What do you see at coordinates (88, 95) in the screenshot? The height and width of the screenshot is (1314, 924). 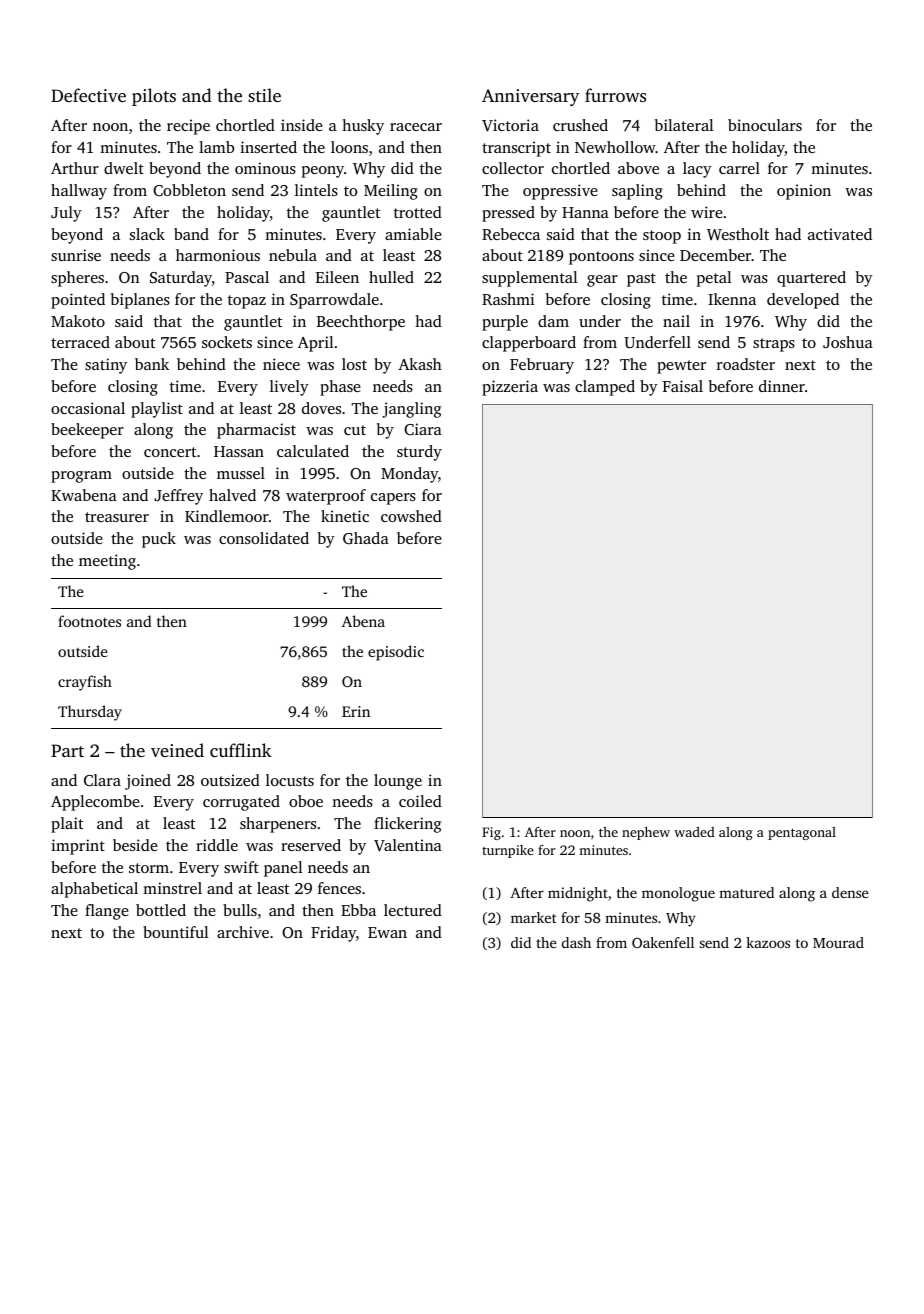 I see `Defective` at bounding box center [88, 95].
